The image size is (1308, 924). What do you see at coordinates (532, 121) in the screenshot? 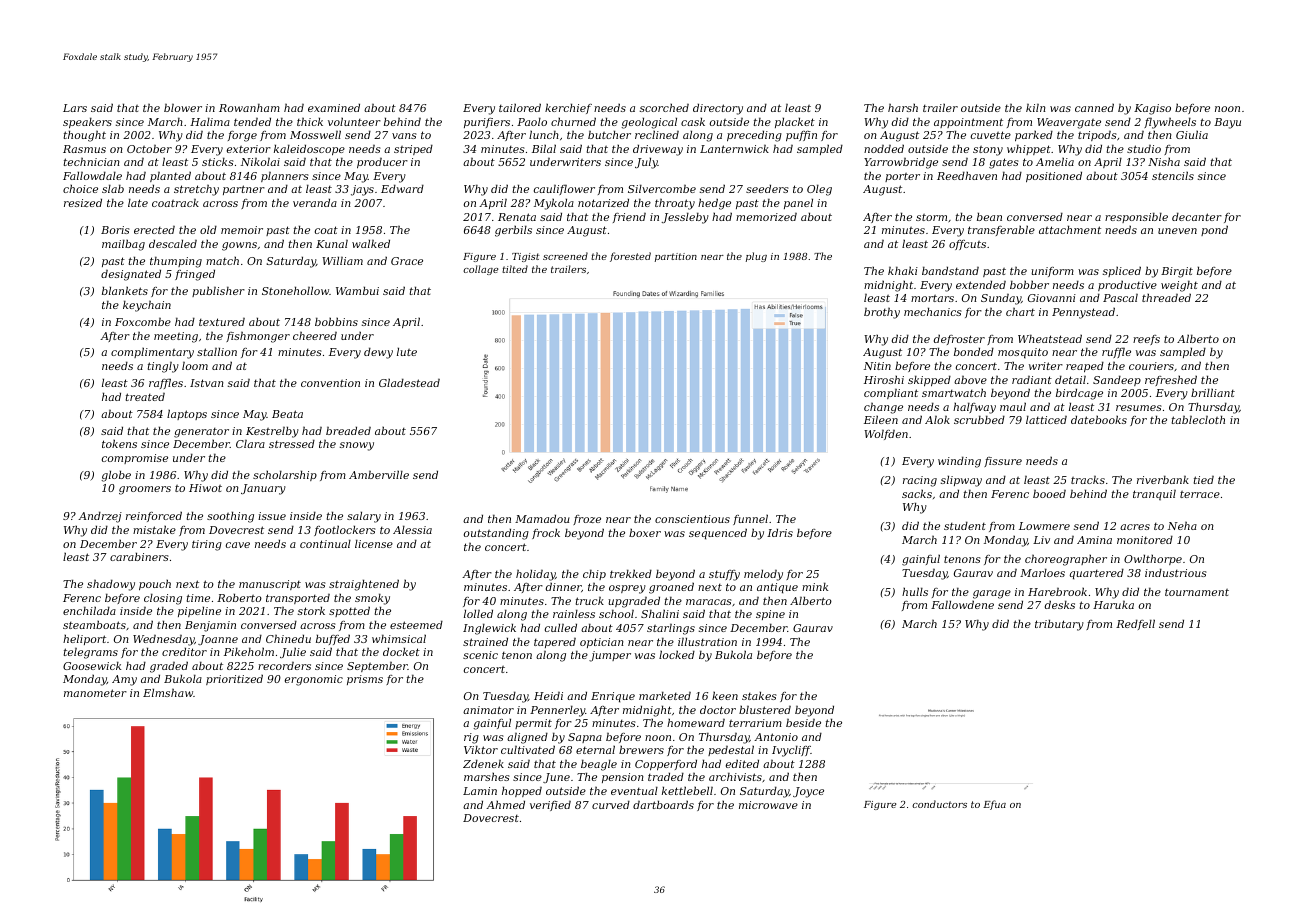
I see `Paolo` at bounding box center [532, 121].
